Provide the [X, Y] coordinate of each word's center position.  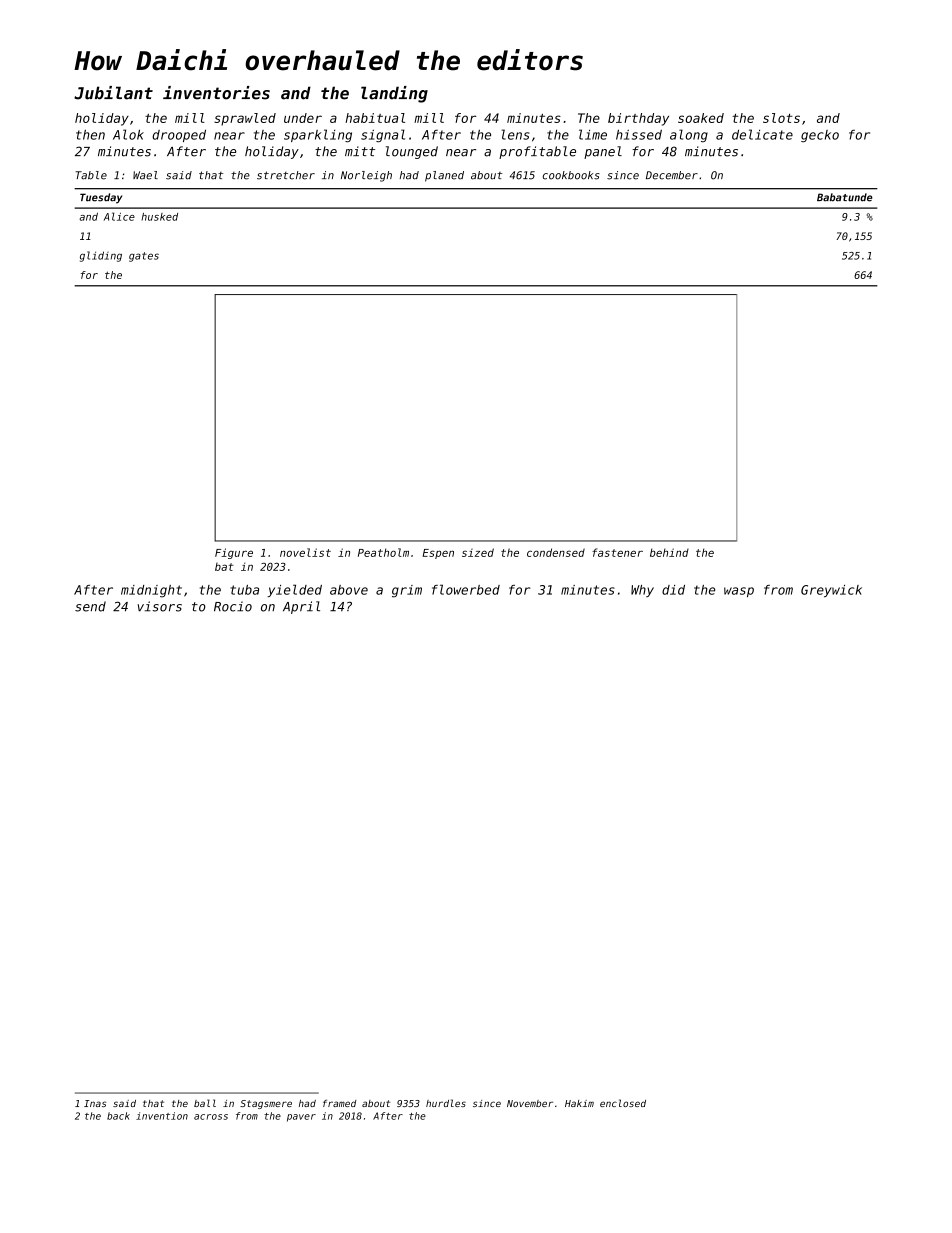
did [673, 590]
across [211, 1117]
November [530, 1103]
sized [478, 552]
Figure [234, 553]
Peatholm [383, 552]
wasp [739, 592]
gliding [101, 256]
